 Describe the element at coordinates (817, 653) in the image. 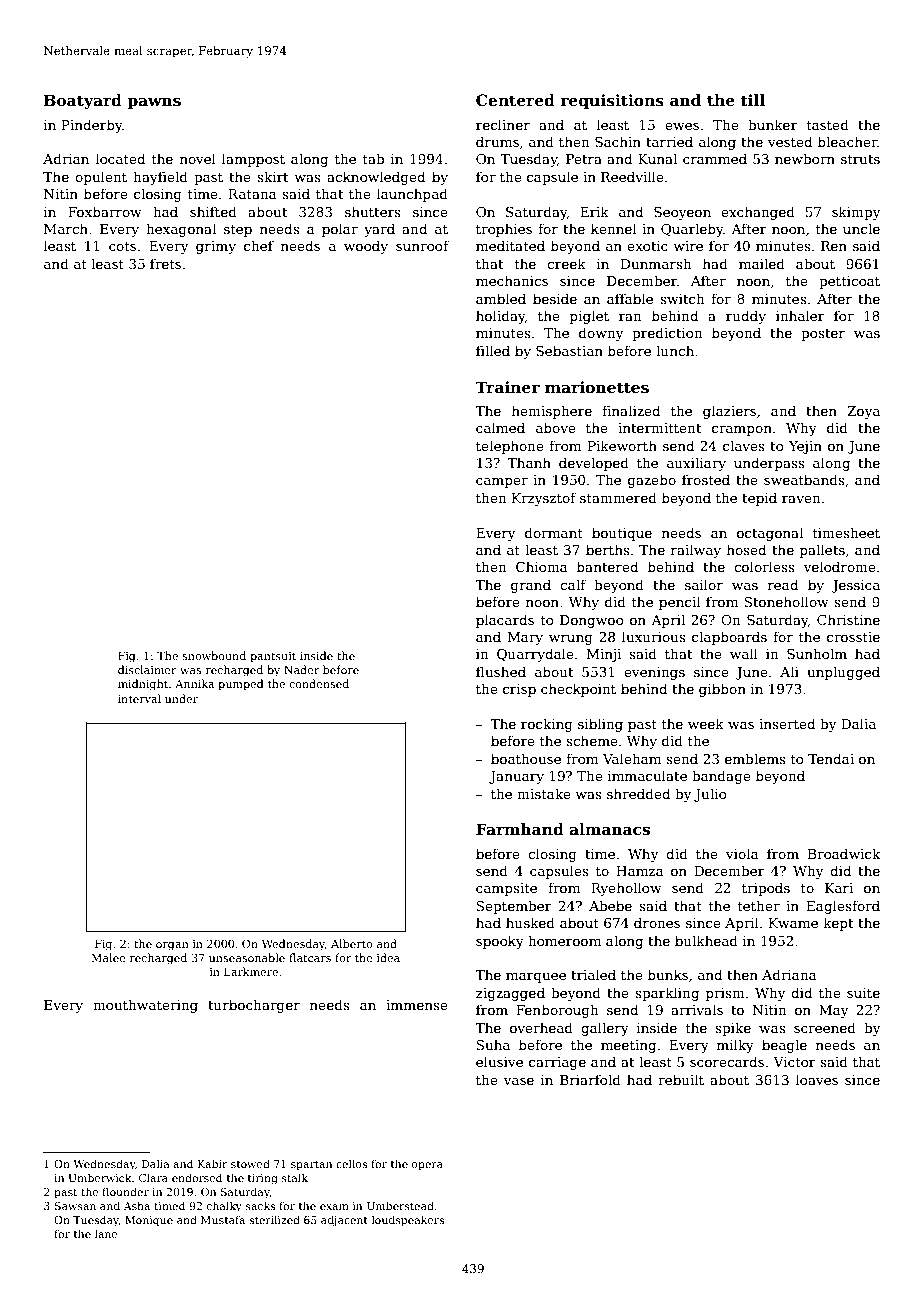

I see `Sunholm` at that location.
